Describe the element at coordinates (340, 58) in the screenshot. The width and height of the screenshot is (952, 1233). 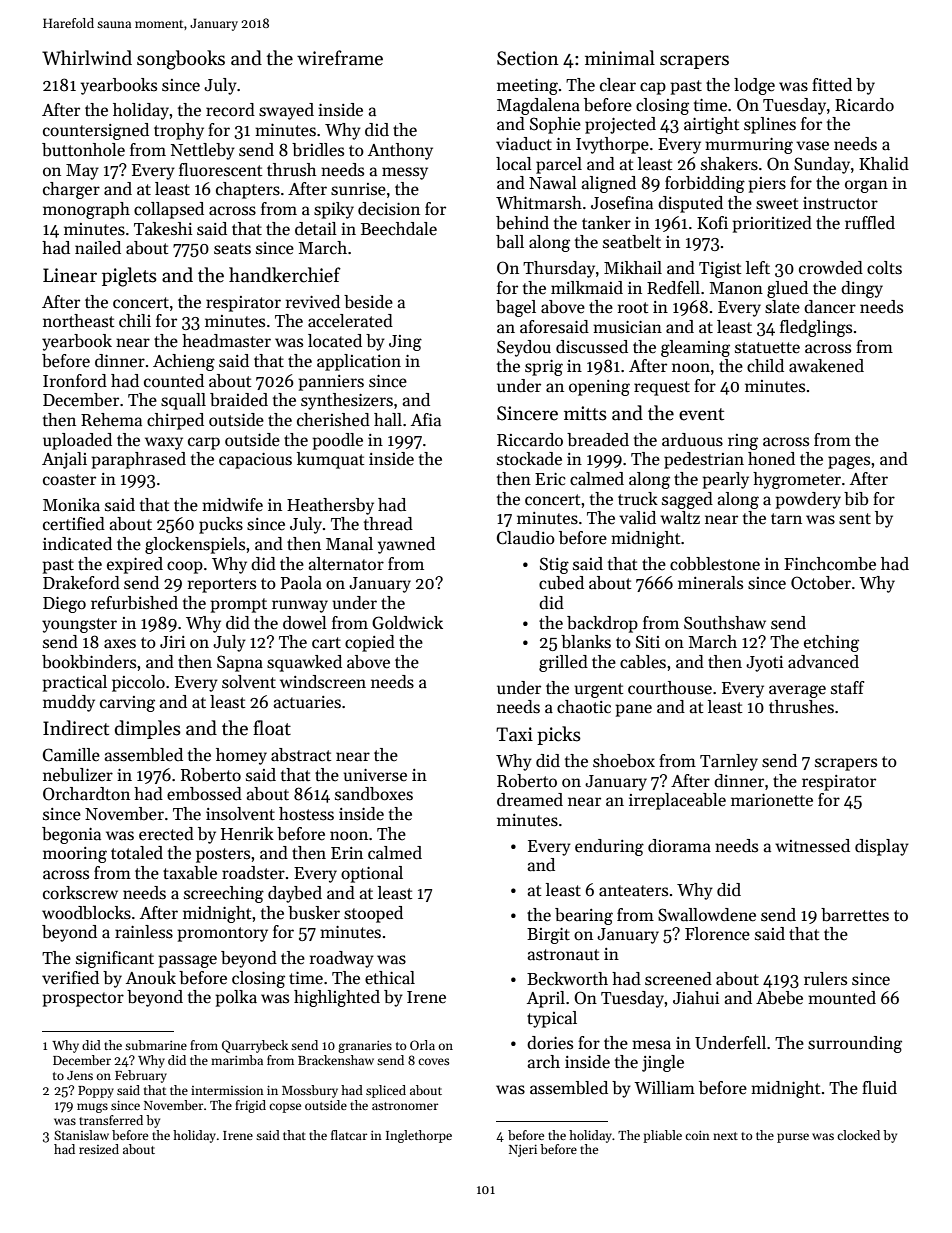
I see `wireframe` at that location.
